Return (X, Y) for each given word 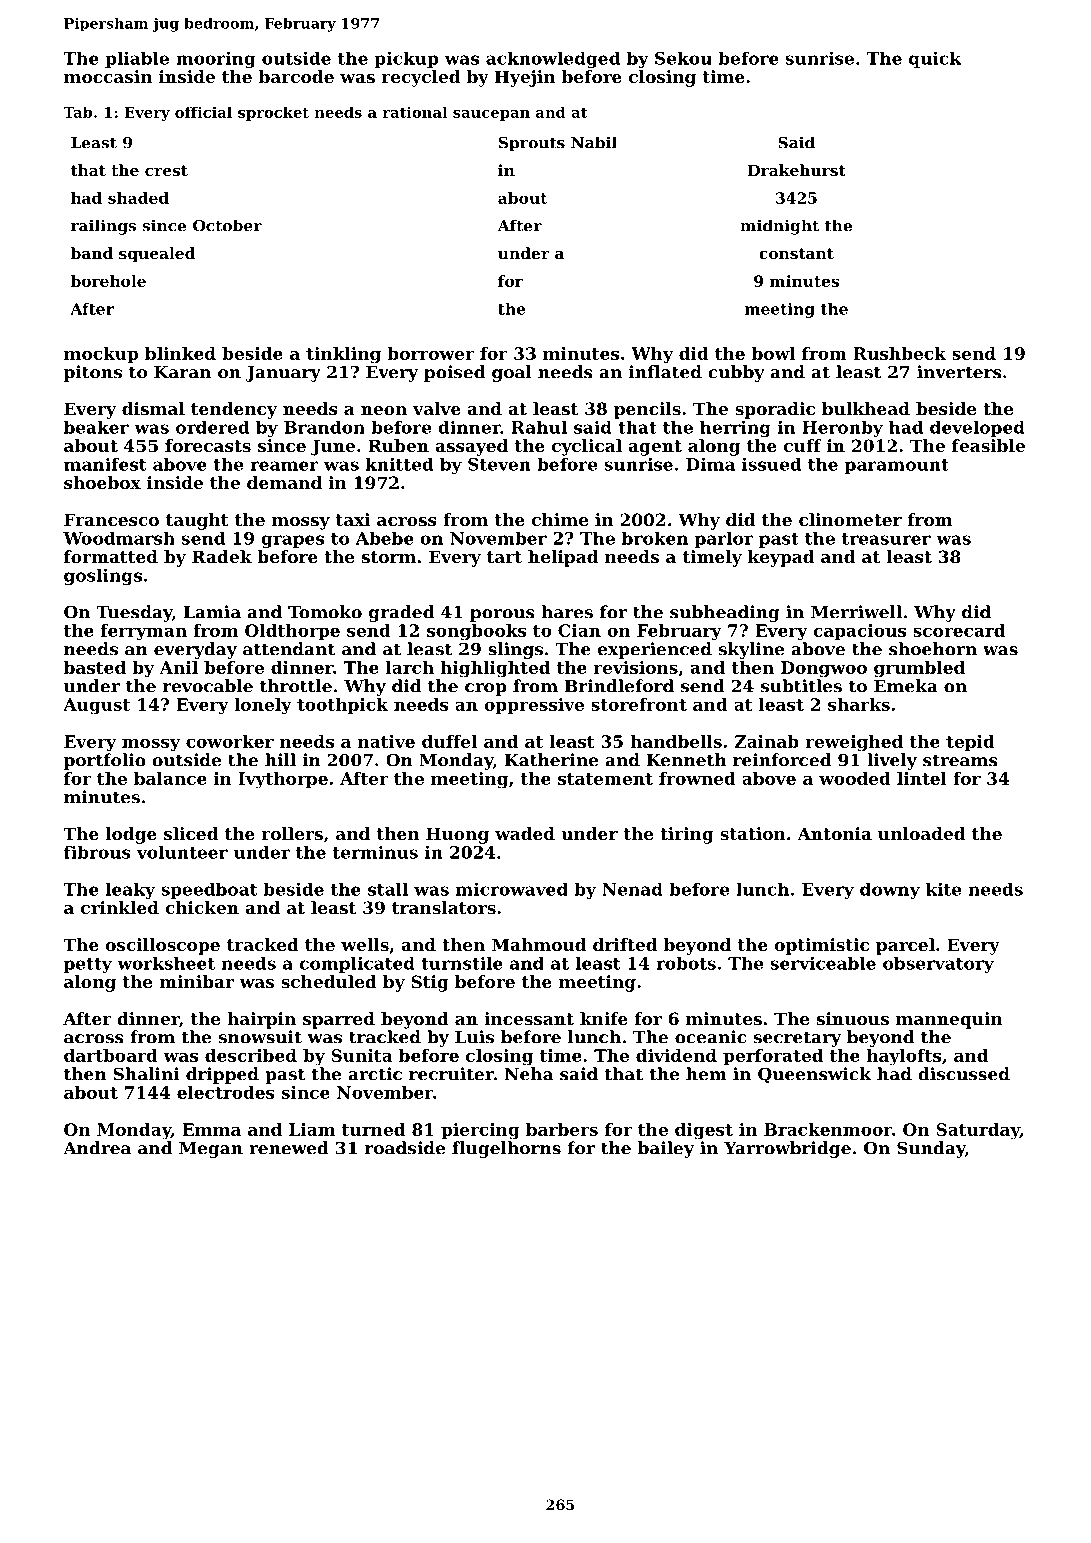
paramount (897, 466)
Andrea (97, 1148)
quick (935, 60)
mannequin (949, 1020)
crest (166, 170)
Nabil (594, 142)
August (96, 706)
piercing (480, 1131)
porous (502, 615)
